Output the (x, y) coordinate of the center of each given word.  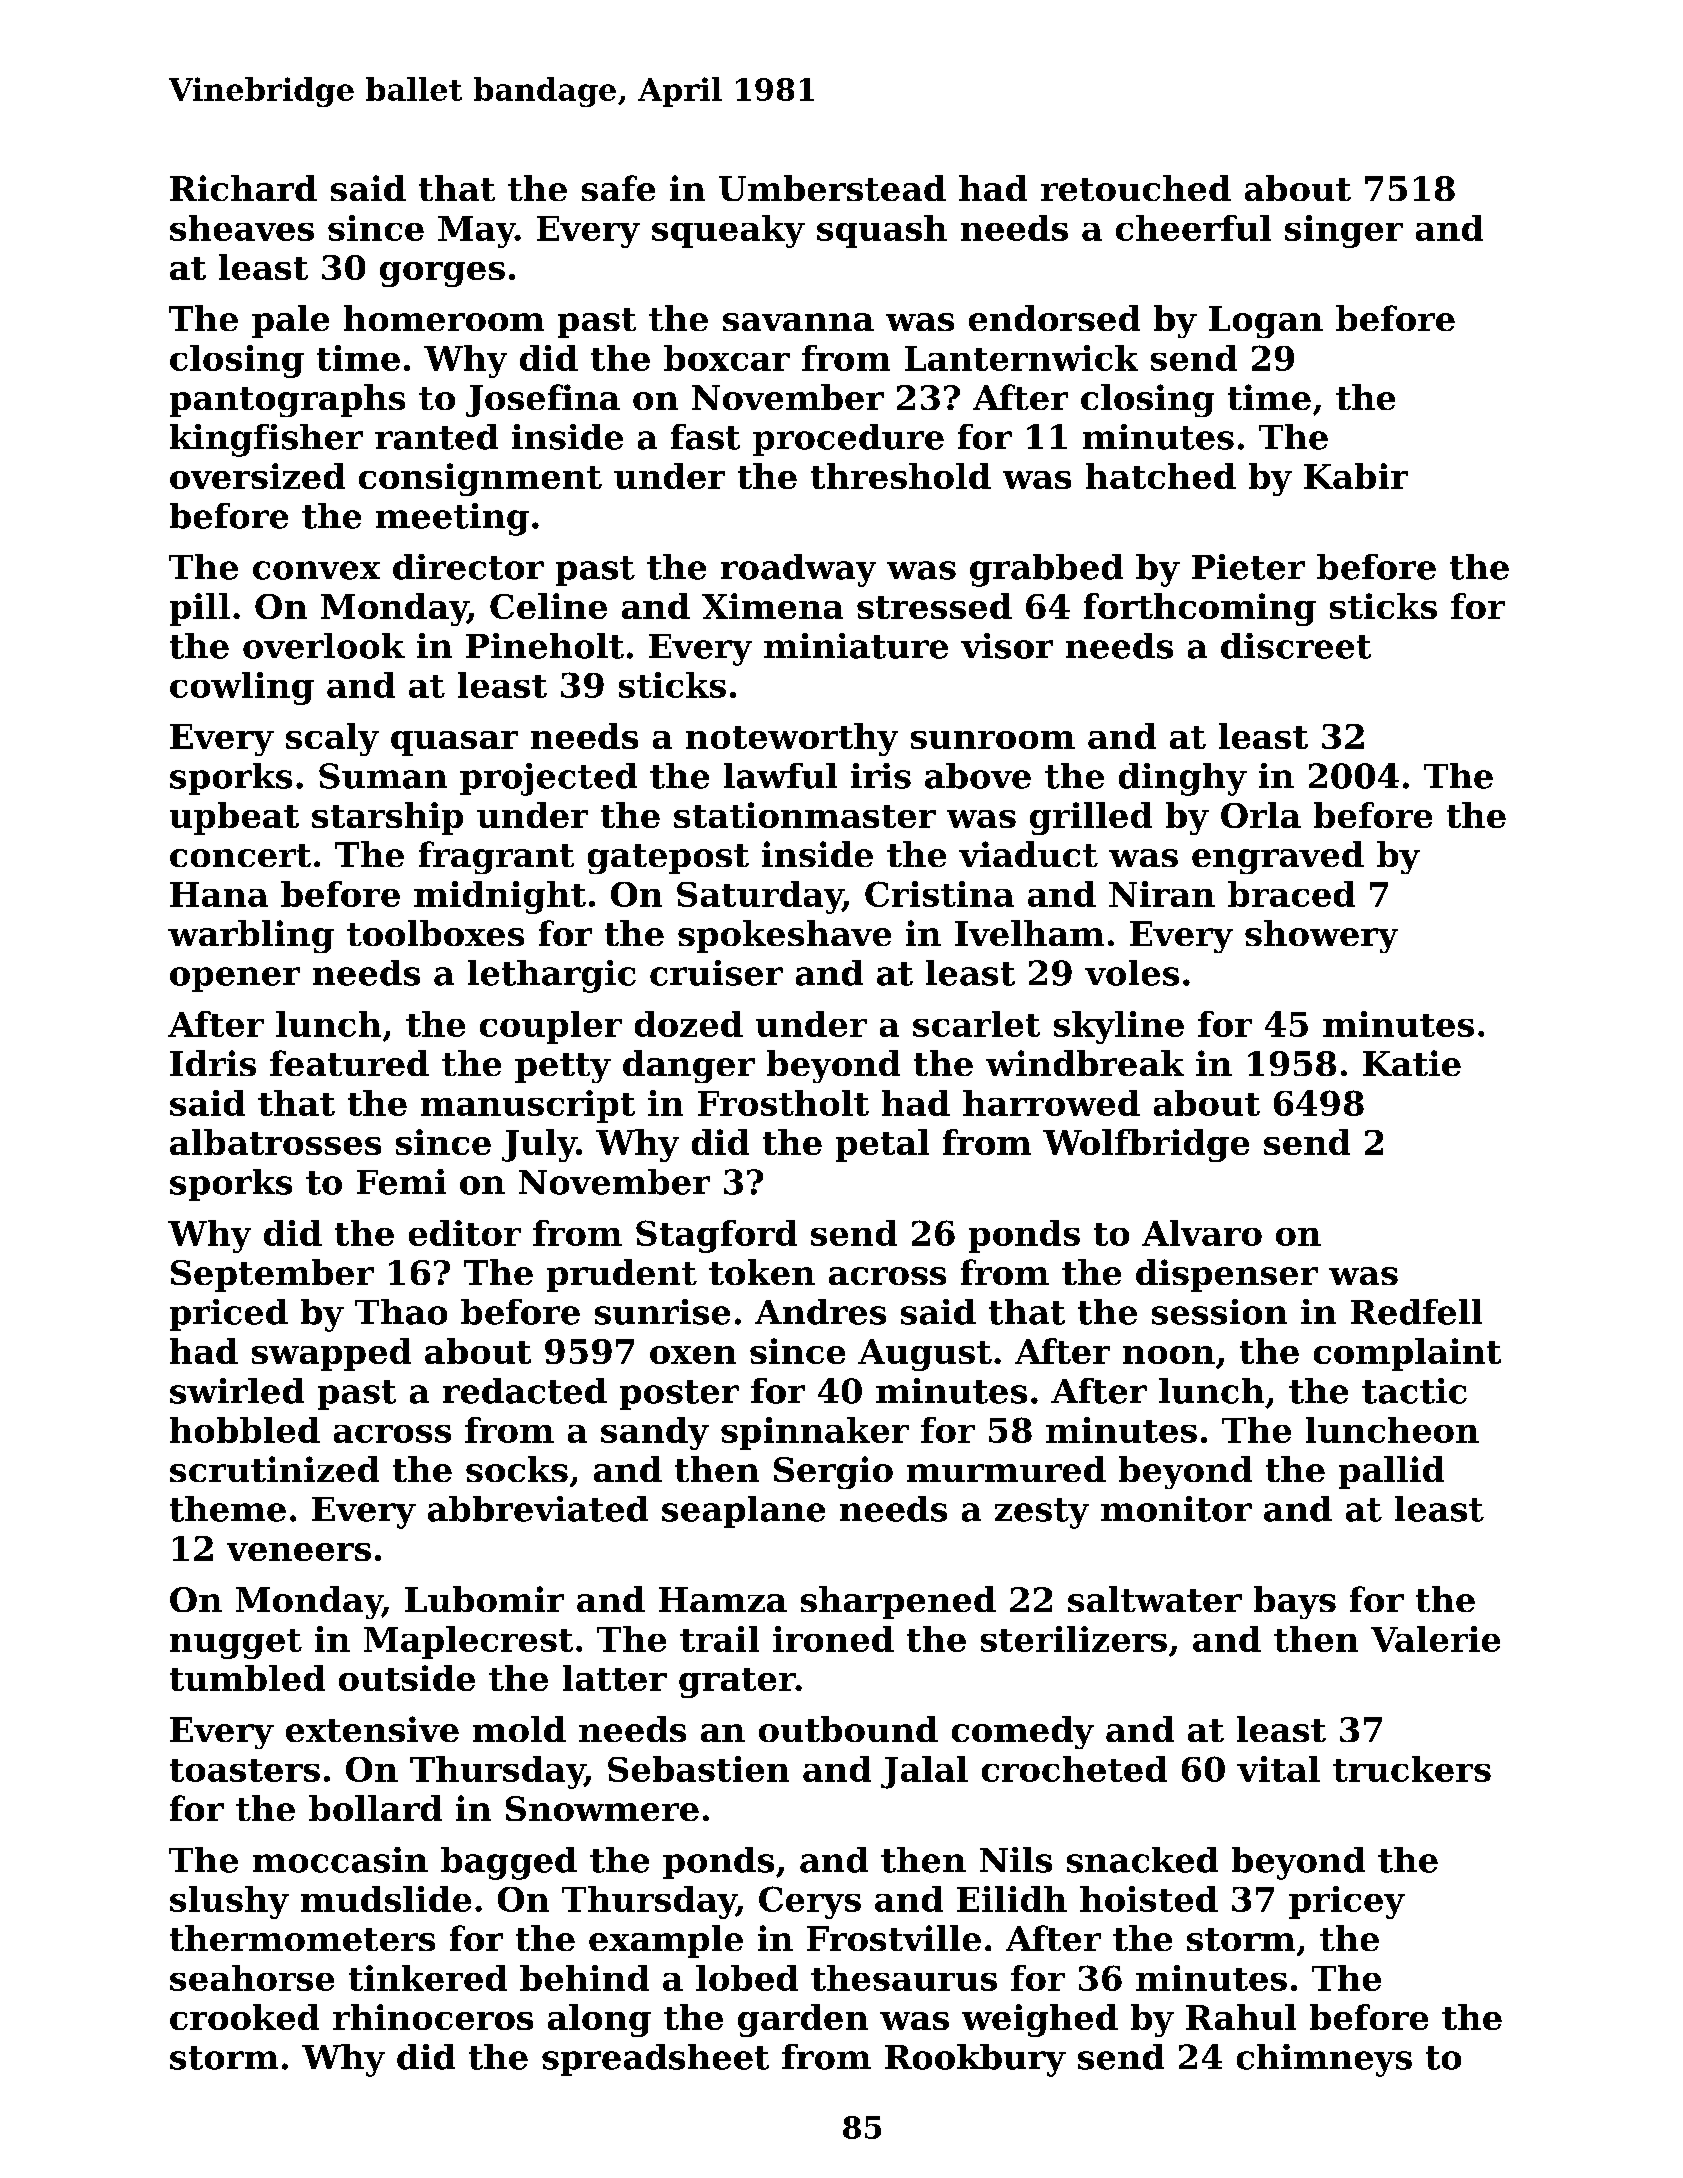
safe (618, 188)
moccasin (340, 1860)
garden (803, 2020)
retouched (1136, 188)
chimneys (1324, 2060)
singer (1344, 231)
